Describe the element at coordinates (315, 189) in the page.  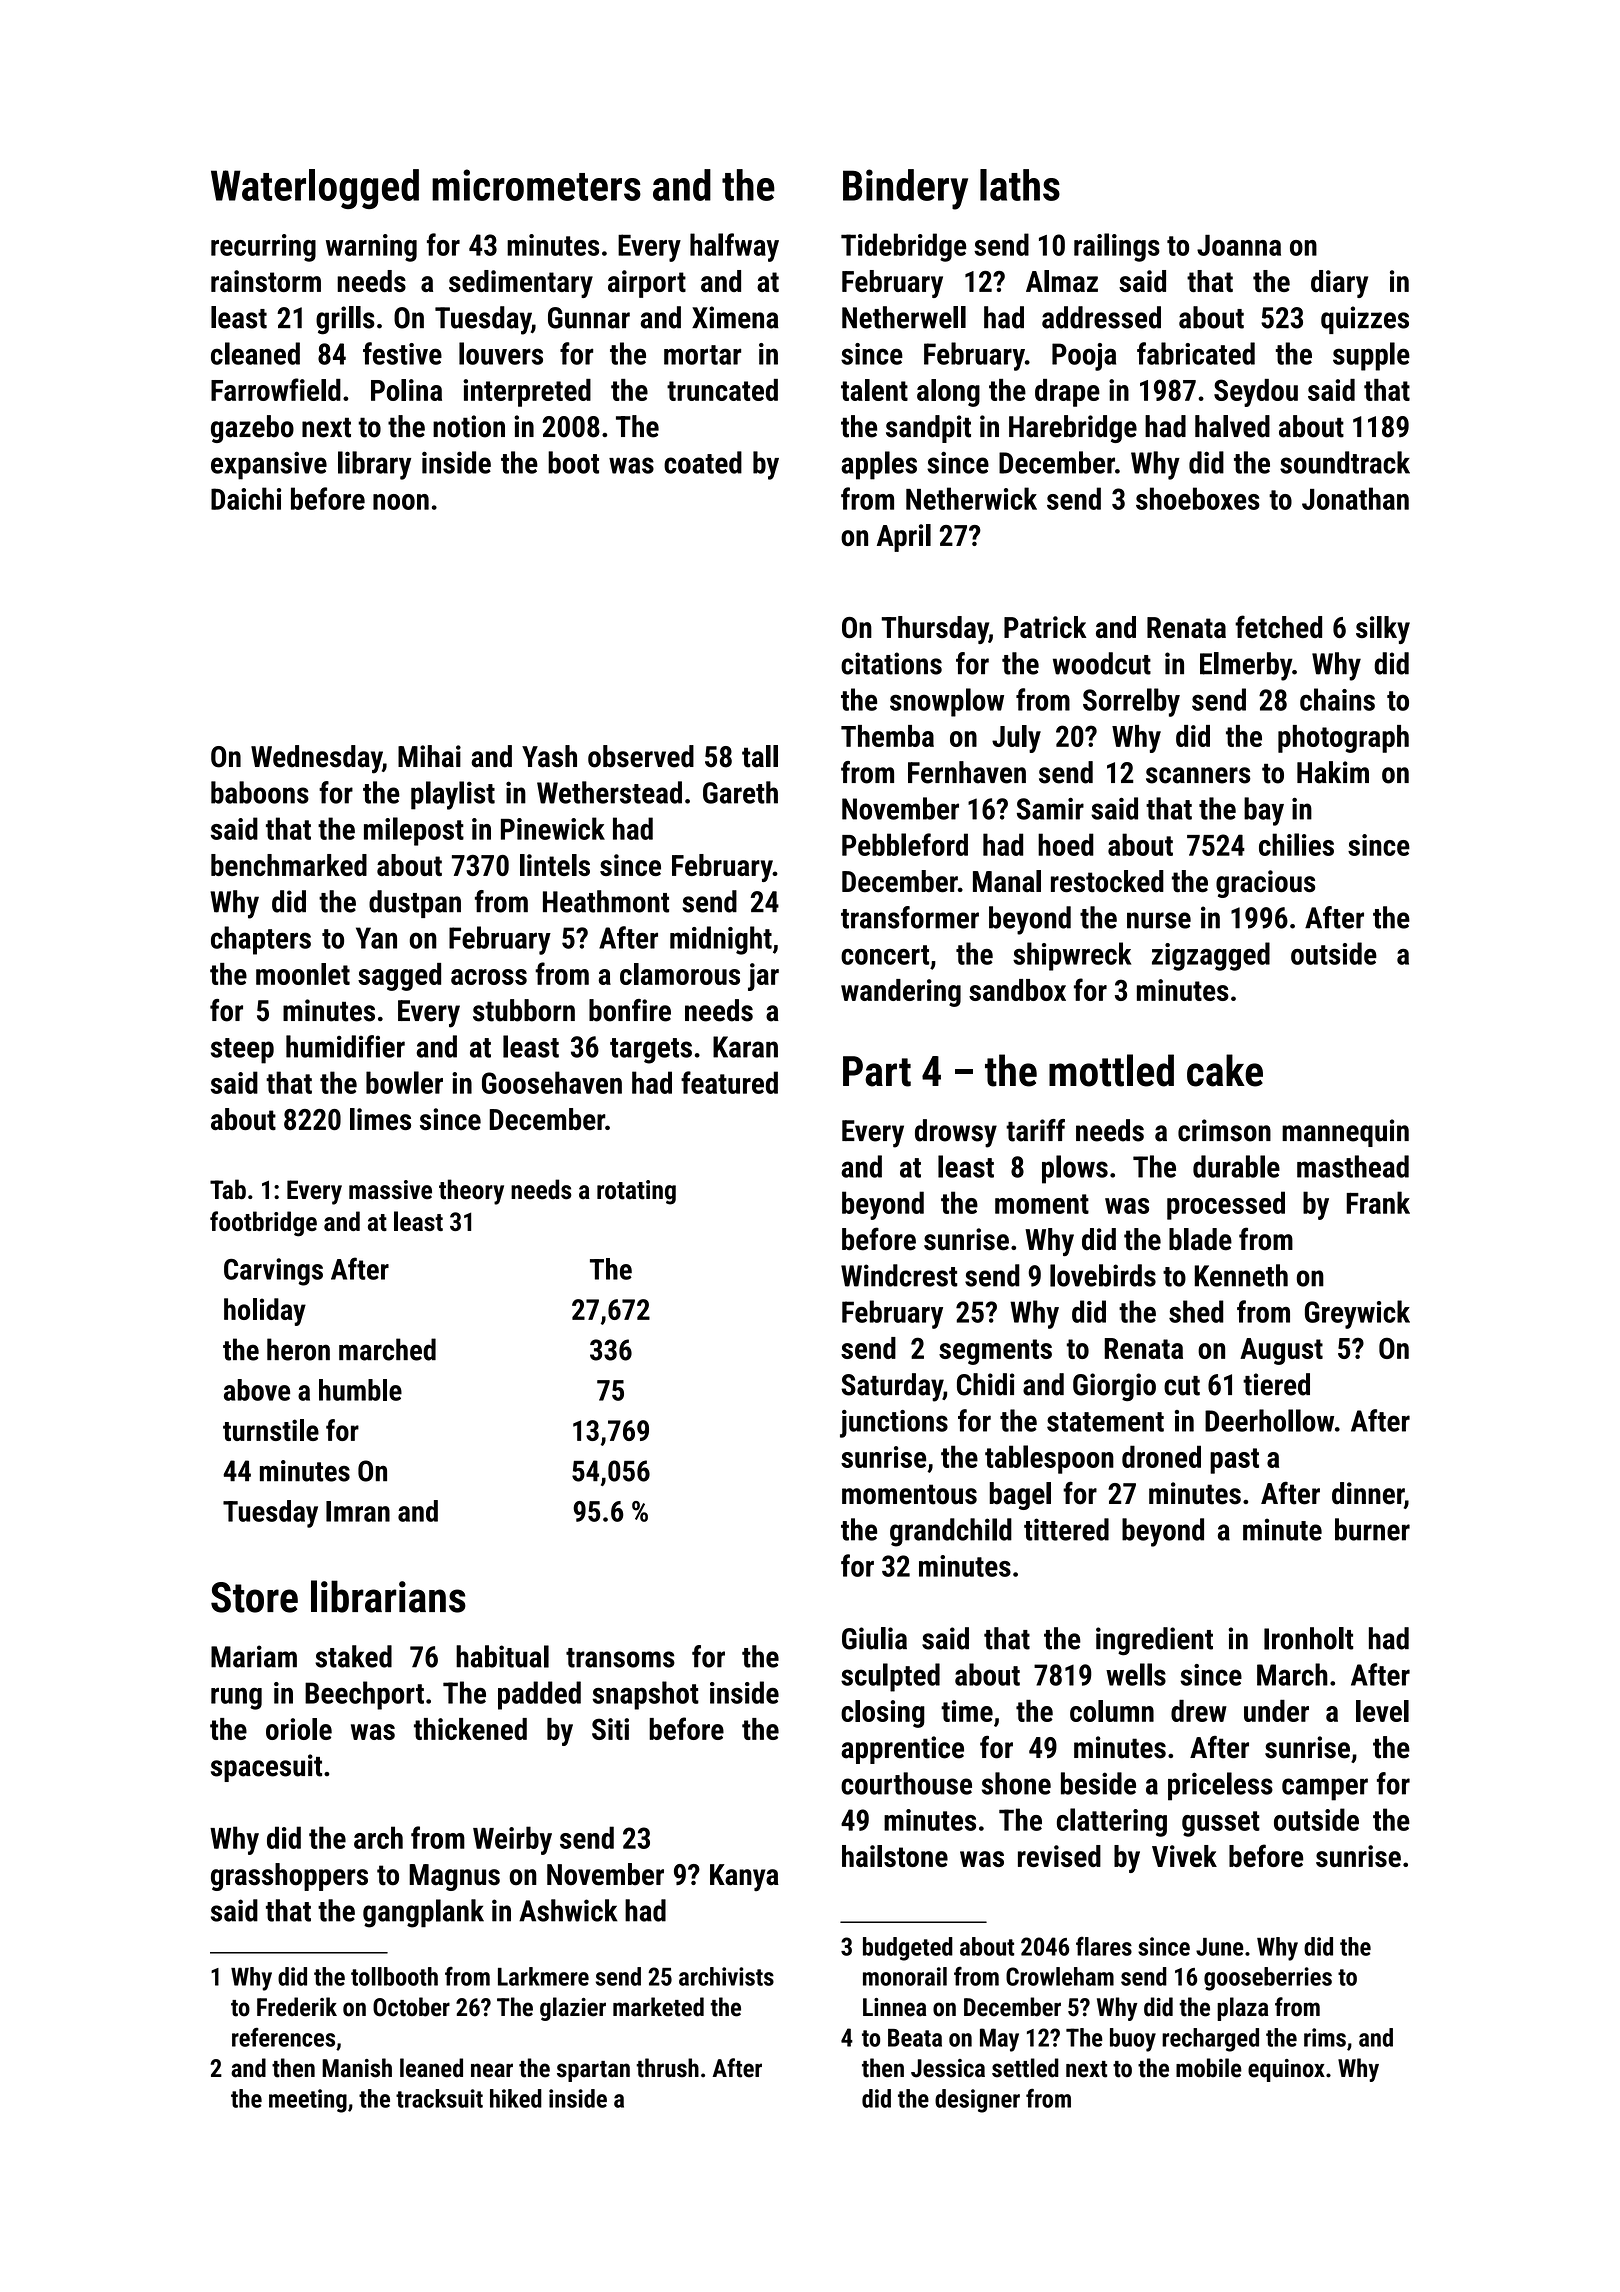
I see `Waterlogged` at that location.
